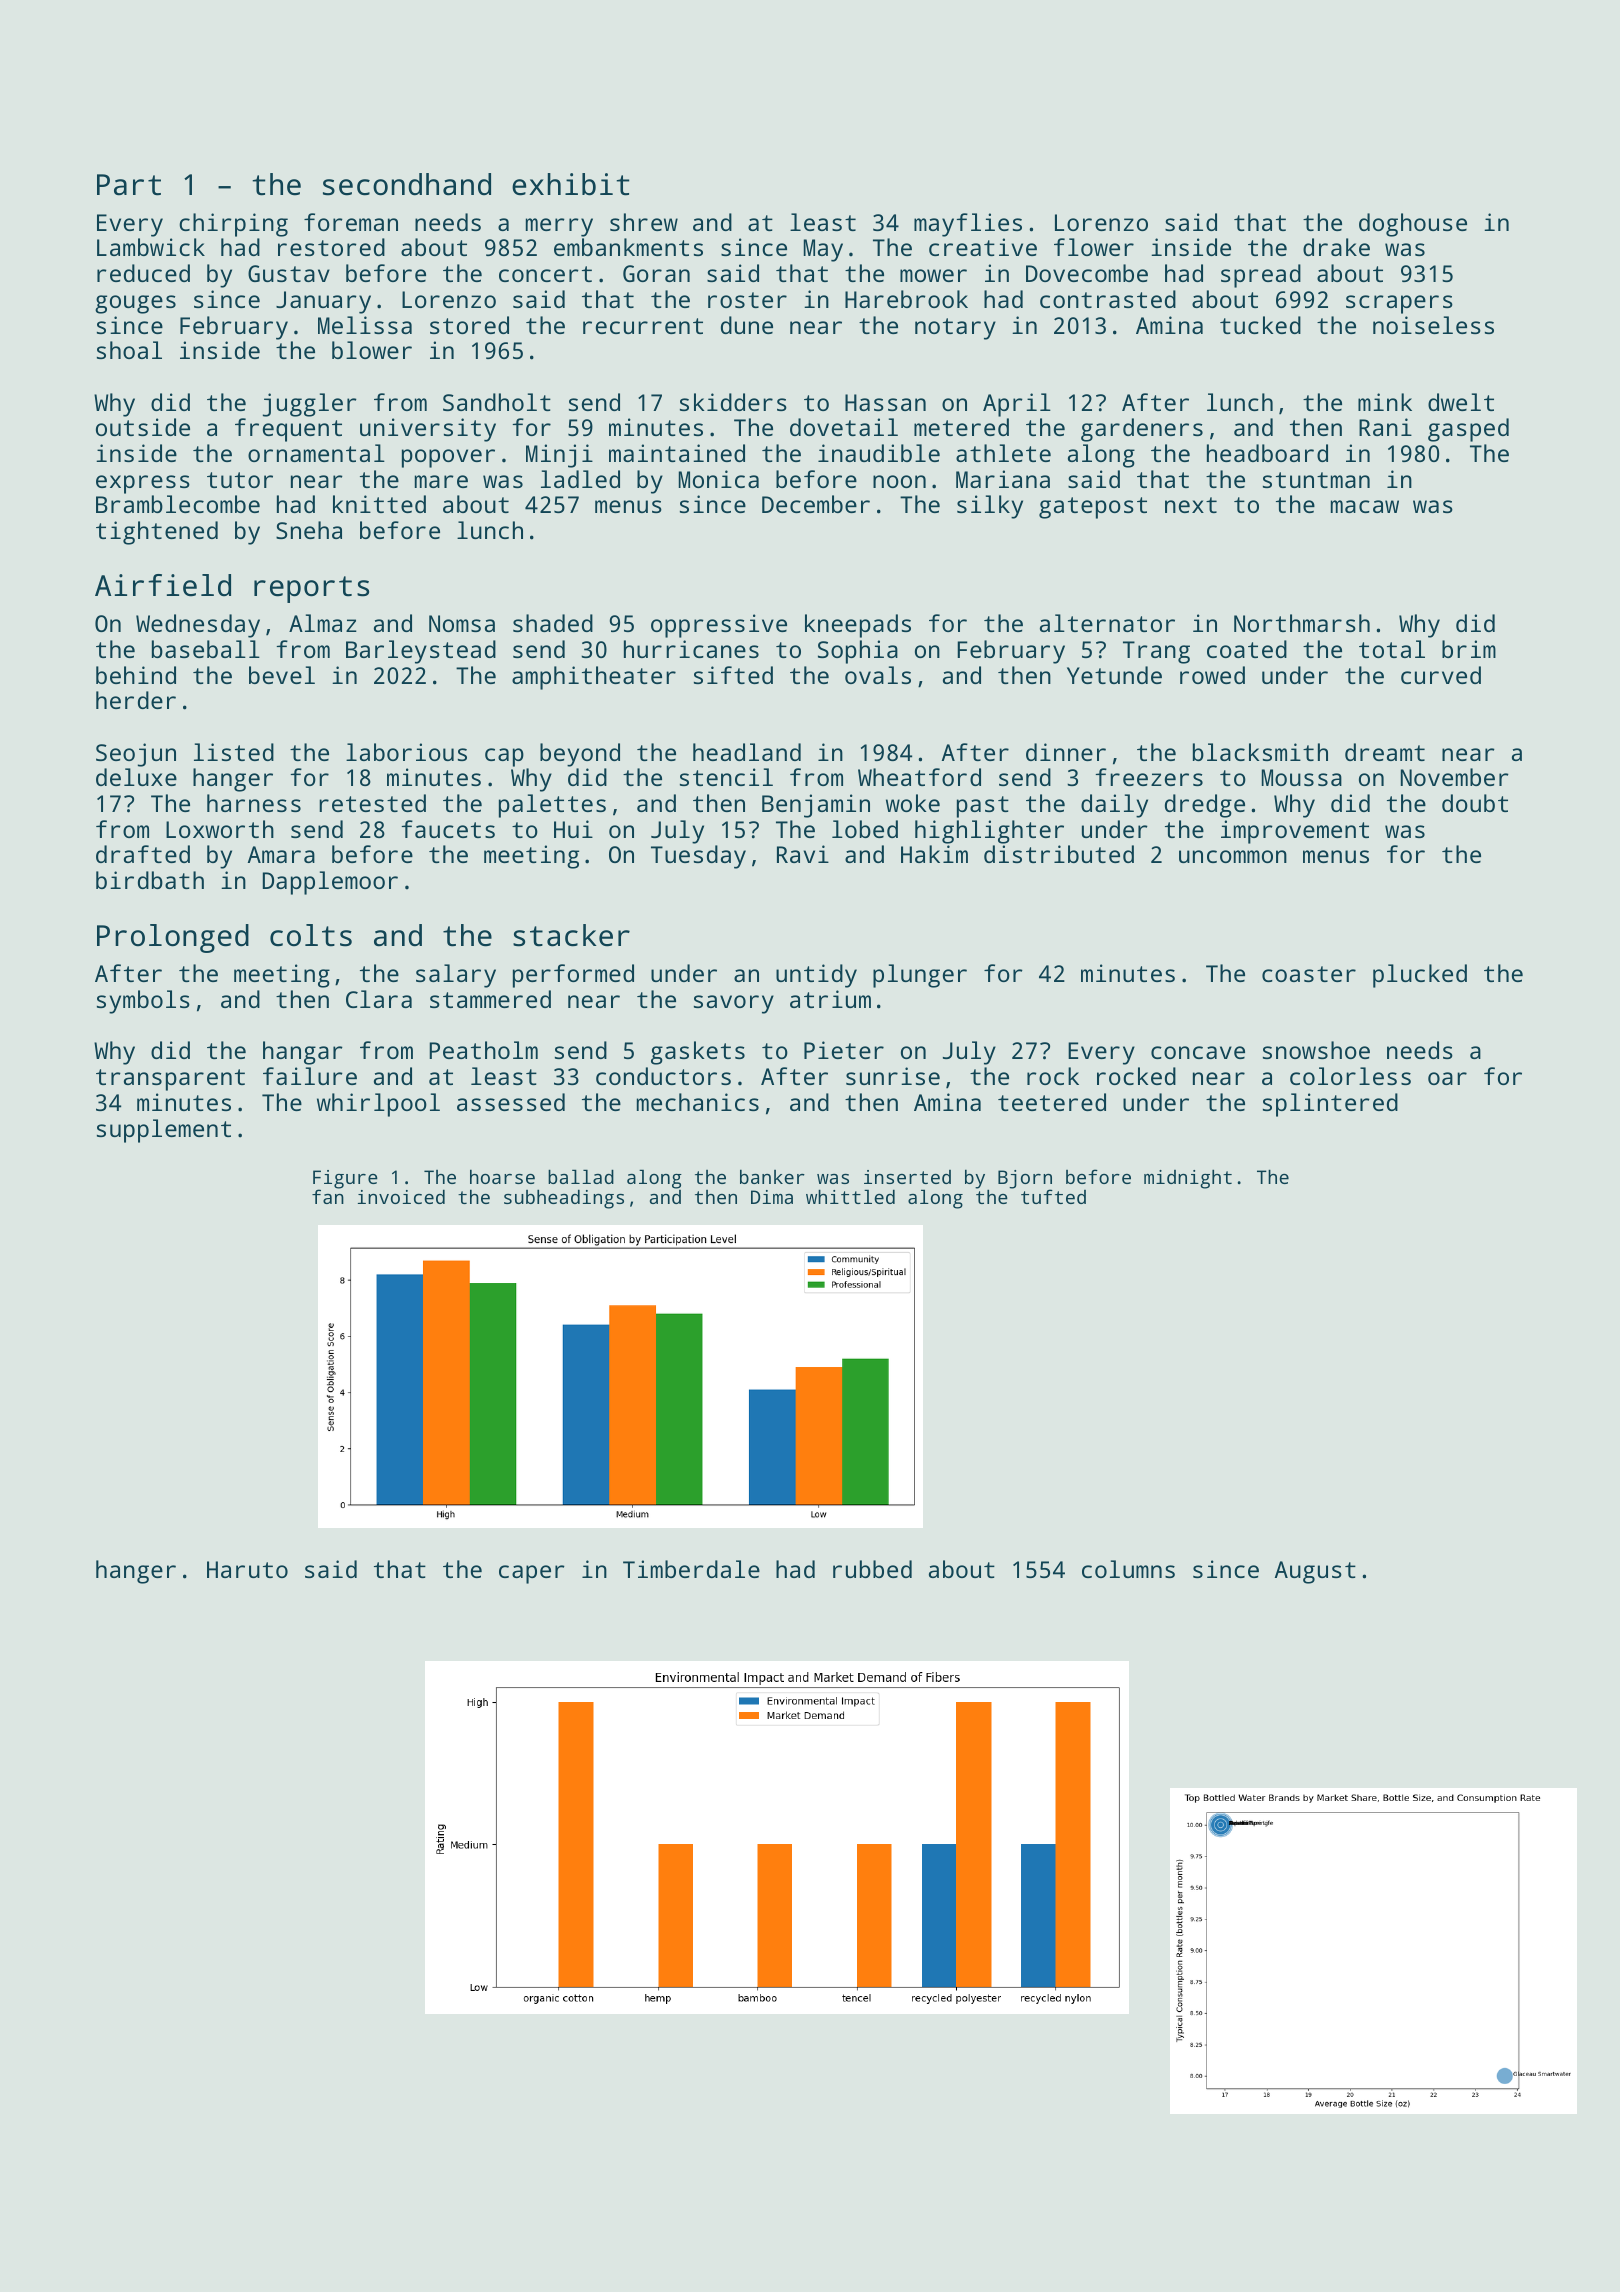 Image resolution: width=1620 pixels, height=2292 pixels. What do you see at coordinates (968, 225) in the screenshot?
I see `mayflies` at bounding box center [968, 225].
